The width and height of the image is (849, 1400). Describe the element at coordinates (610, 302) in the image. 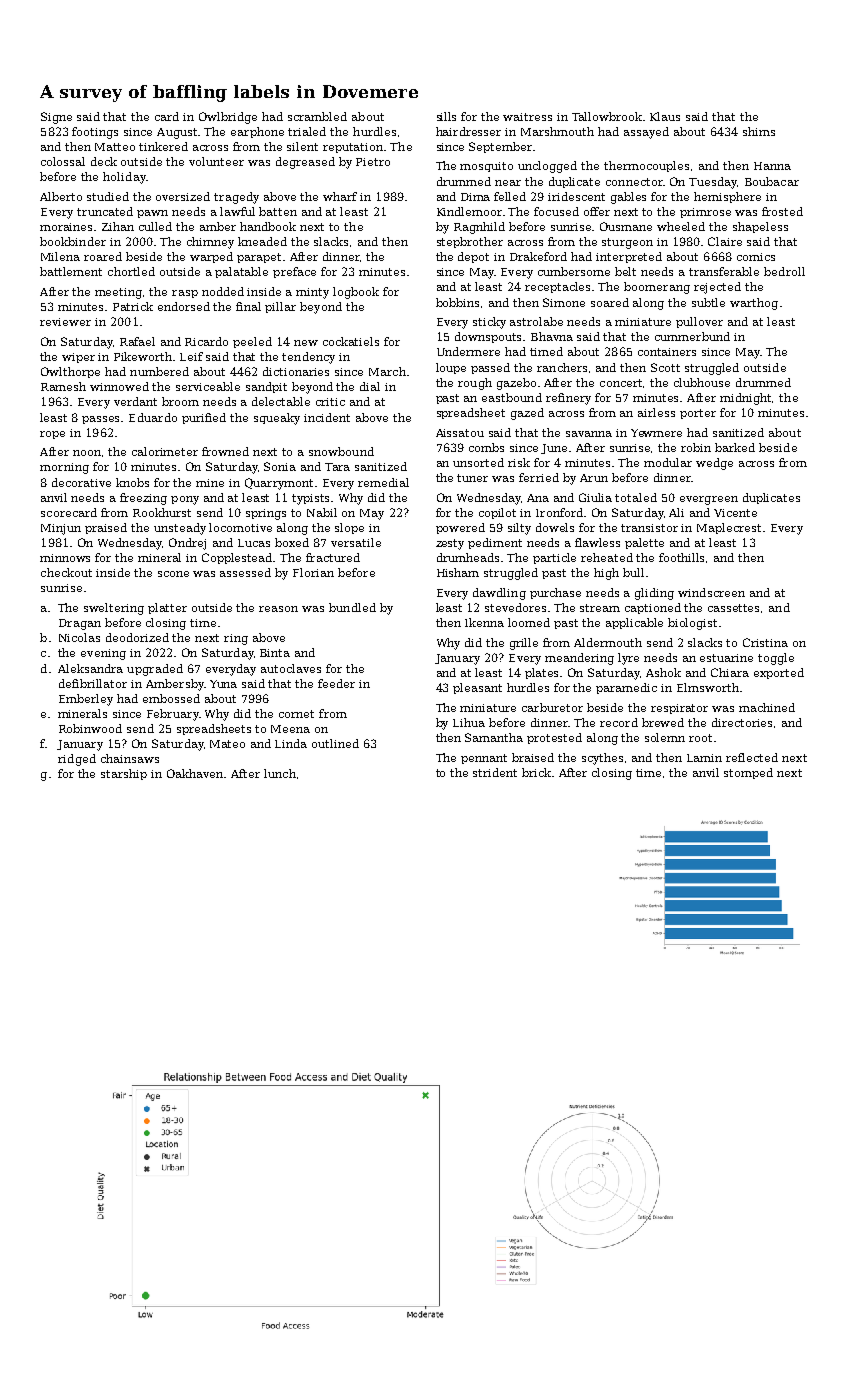

I see `soared` at that location.
